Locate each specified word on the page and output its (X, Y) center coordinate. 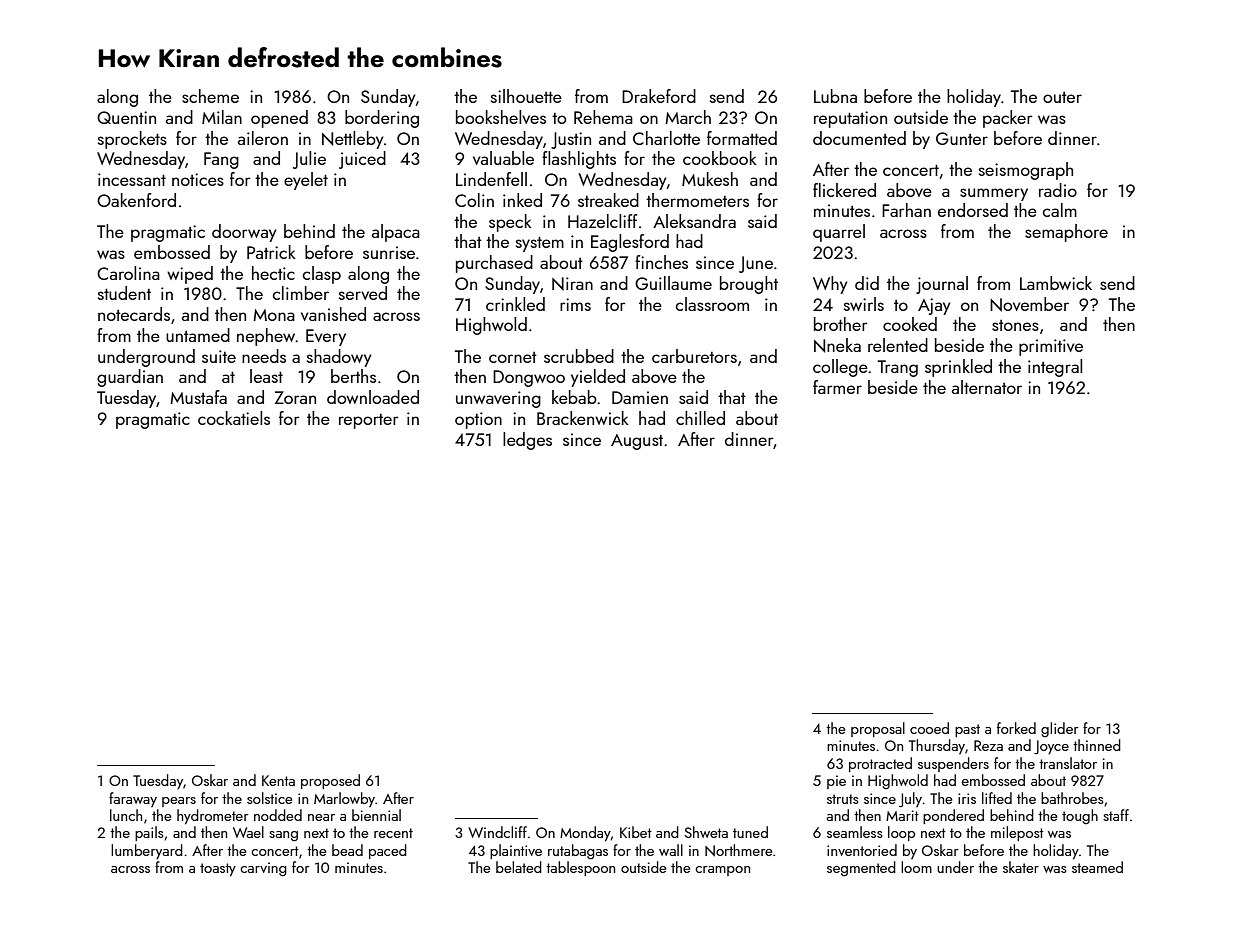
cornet (513, 357)
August (637, 442)
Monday (585, 834)
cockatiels (234, 418)
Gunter (962, 138)
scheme (210, 96)
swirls (864, 304)
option (478, 420)
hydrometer (213, 817)
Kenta (278, 780)
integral (1055, 368)
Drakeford (659, 96)
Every (326, 337)
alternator (987, 387)
